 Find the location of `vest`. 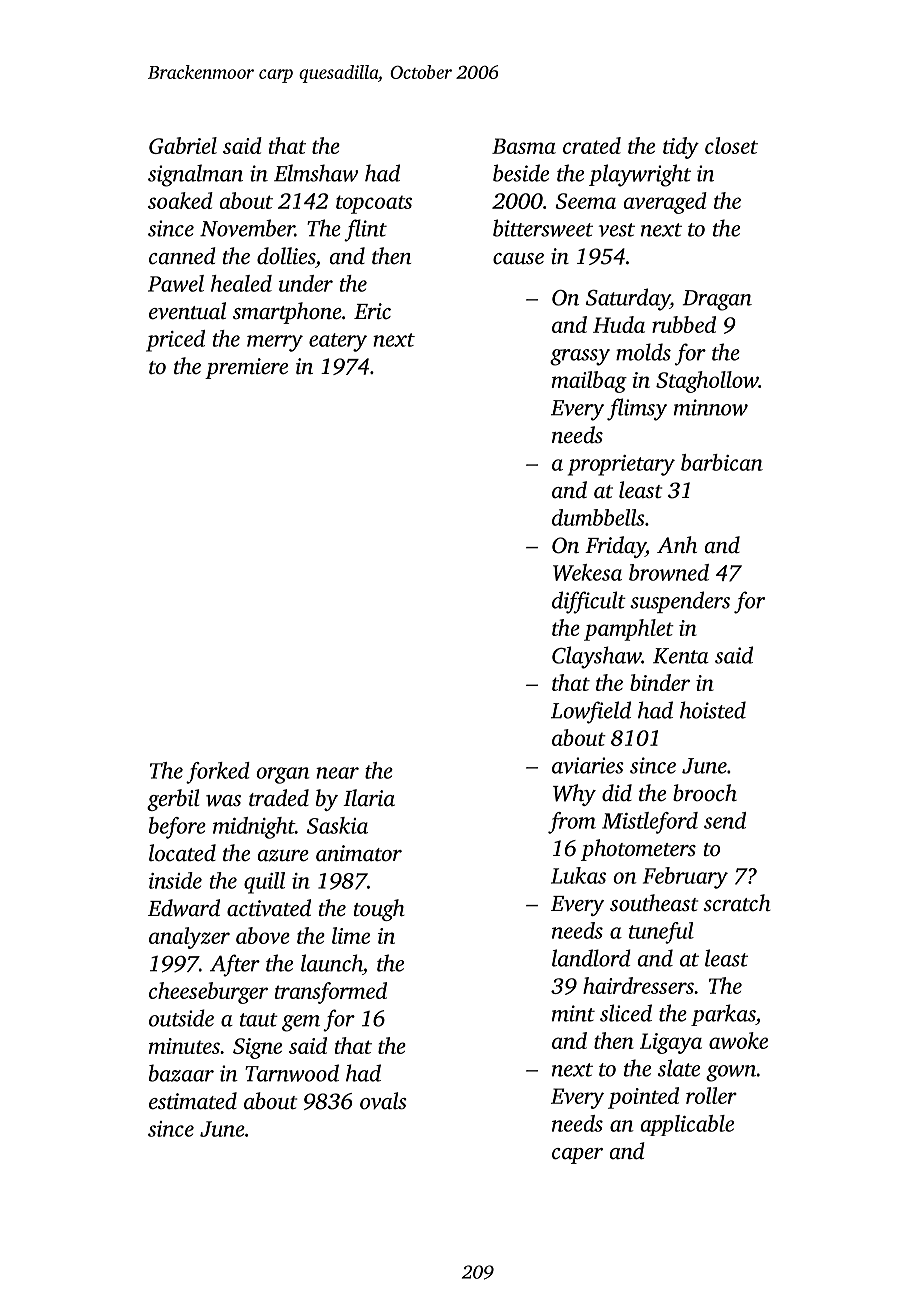

vest is located at coordinates (617, 230).
